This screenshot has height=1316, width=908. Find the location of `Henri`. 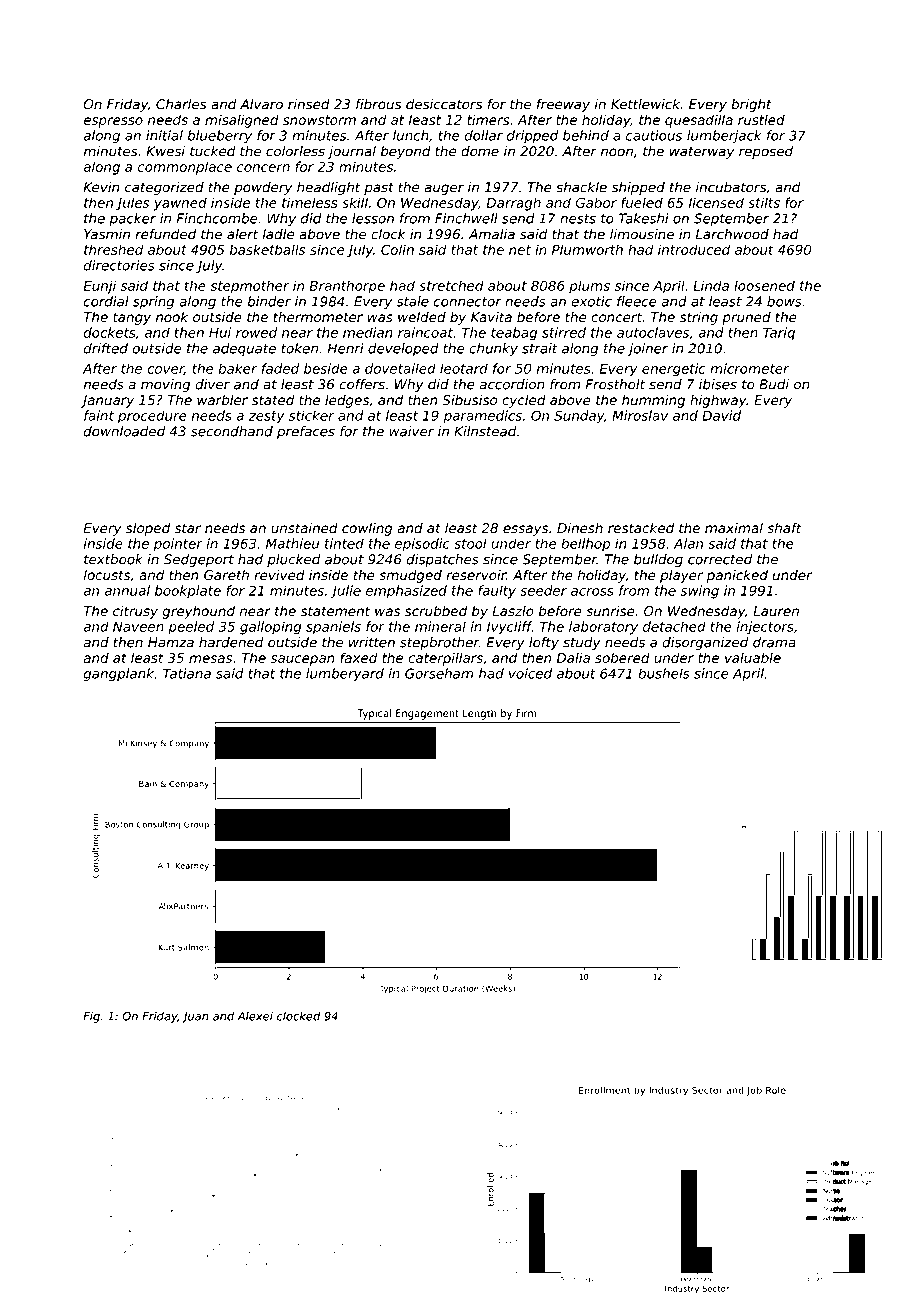

Henri is located at coordinates (346, 348).
